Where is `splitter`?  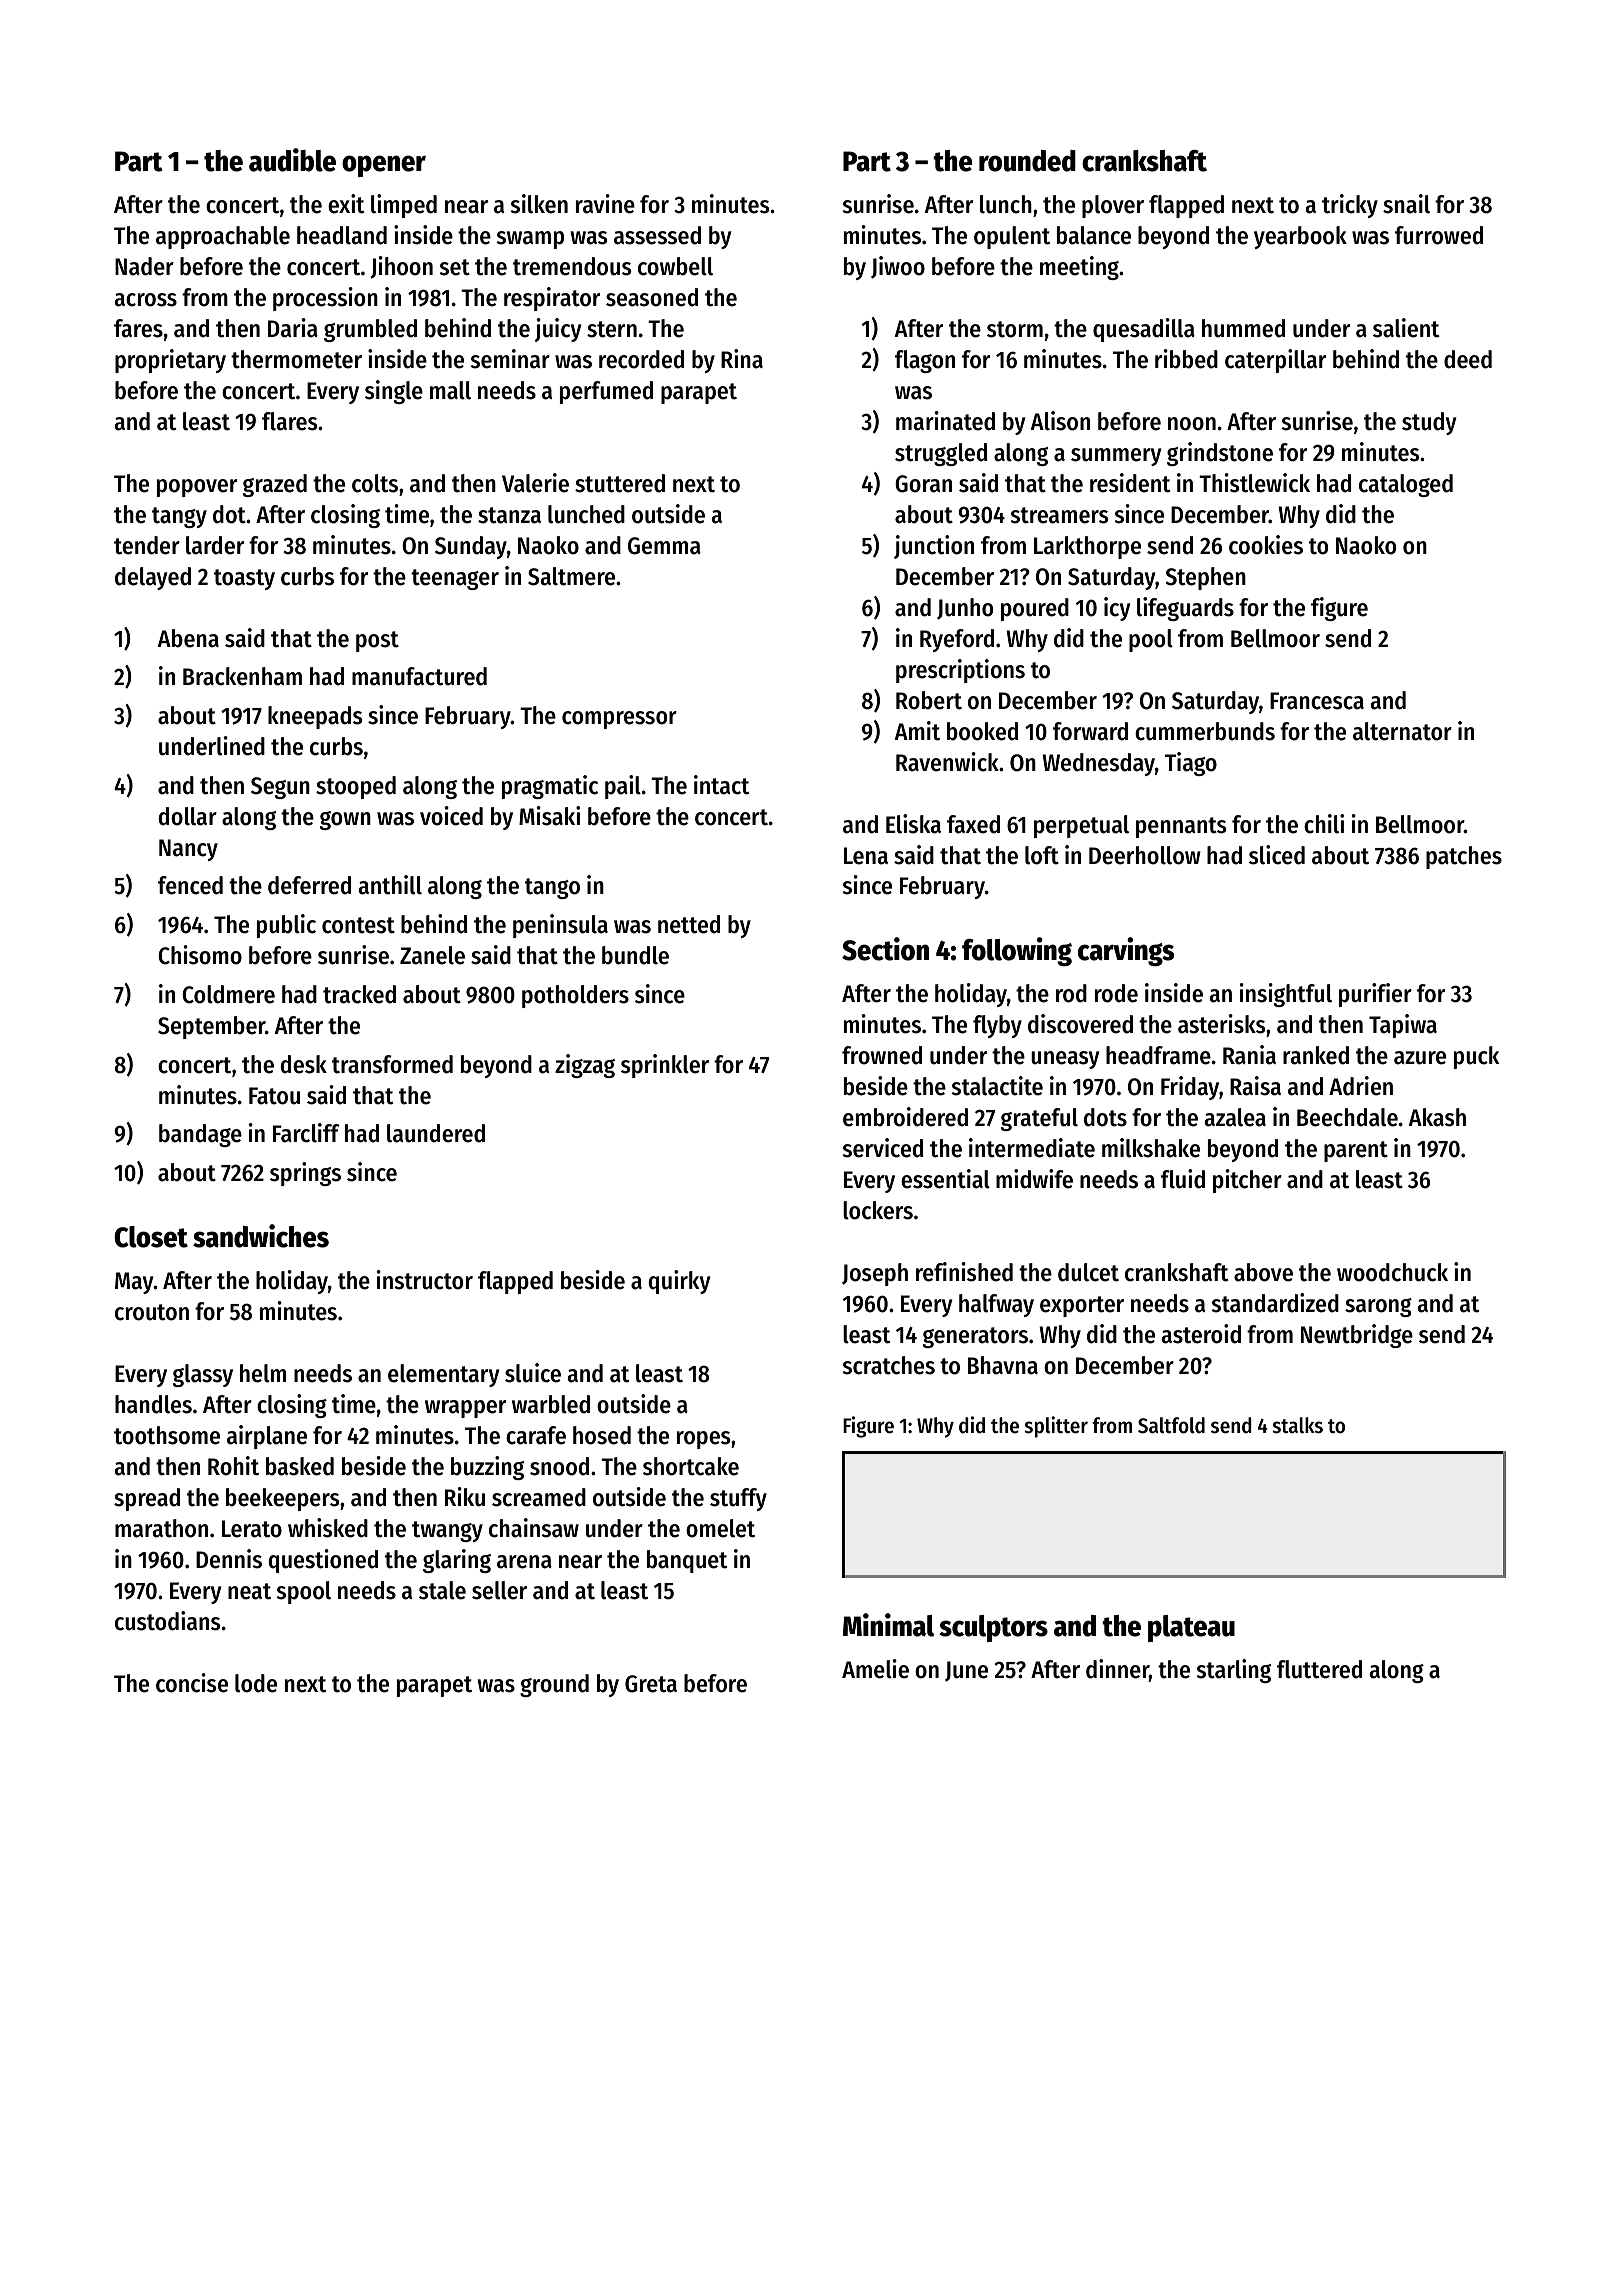 splitter is located at coordinates (1056, 1427).
